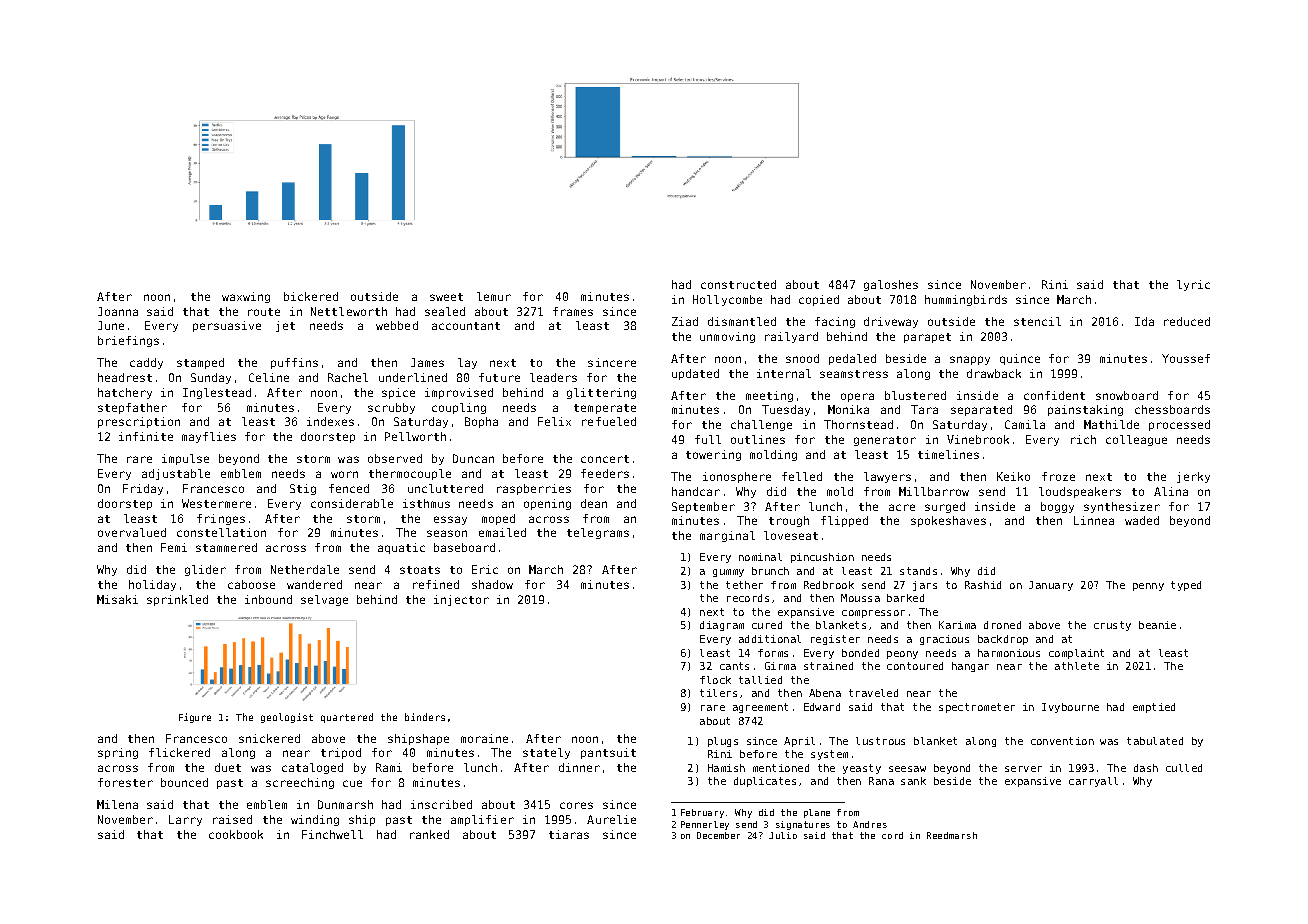 The width and height of the page is (1308, 924). I want to click on Vinebrook, so click(978, 439).
